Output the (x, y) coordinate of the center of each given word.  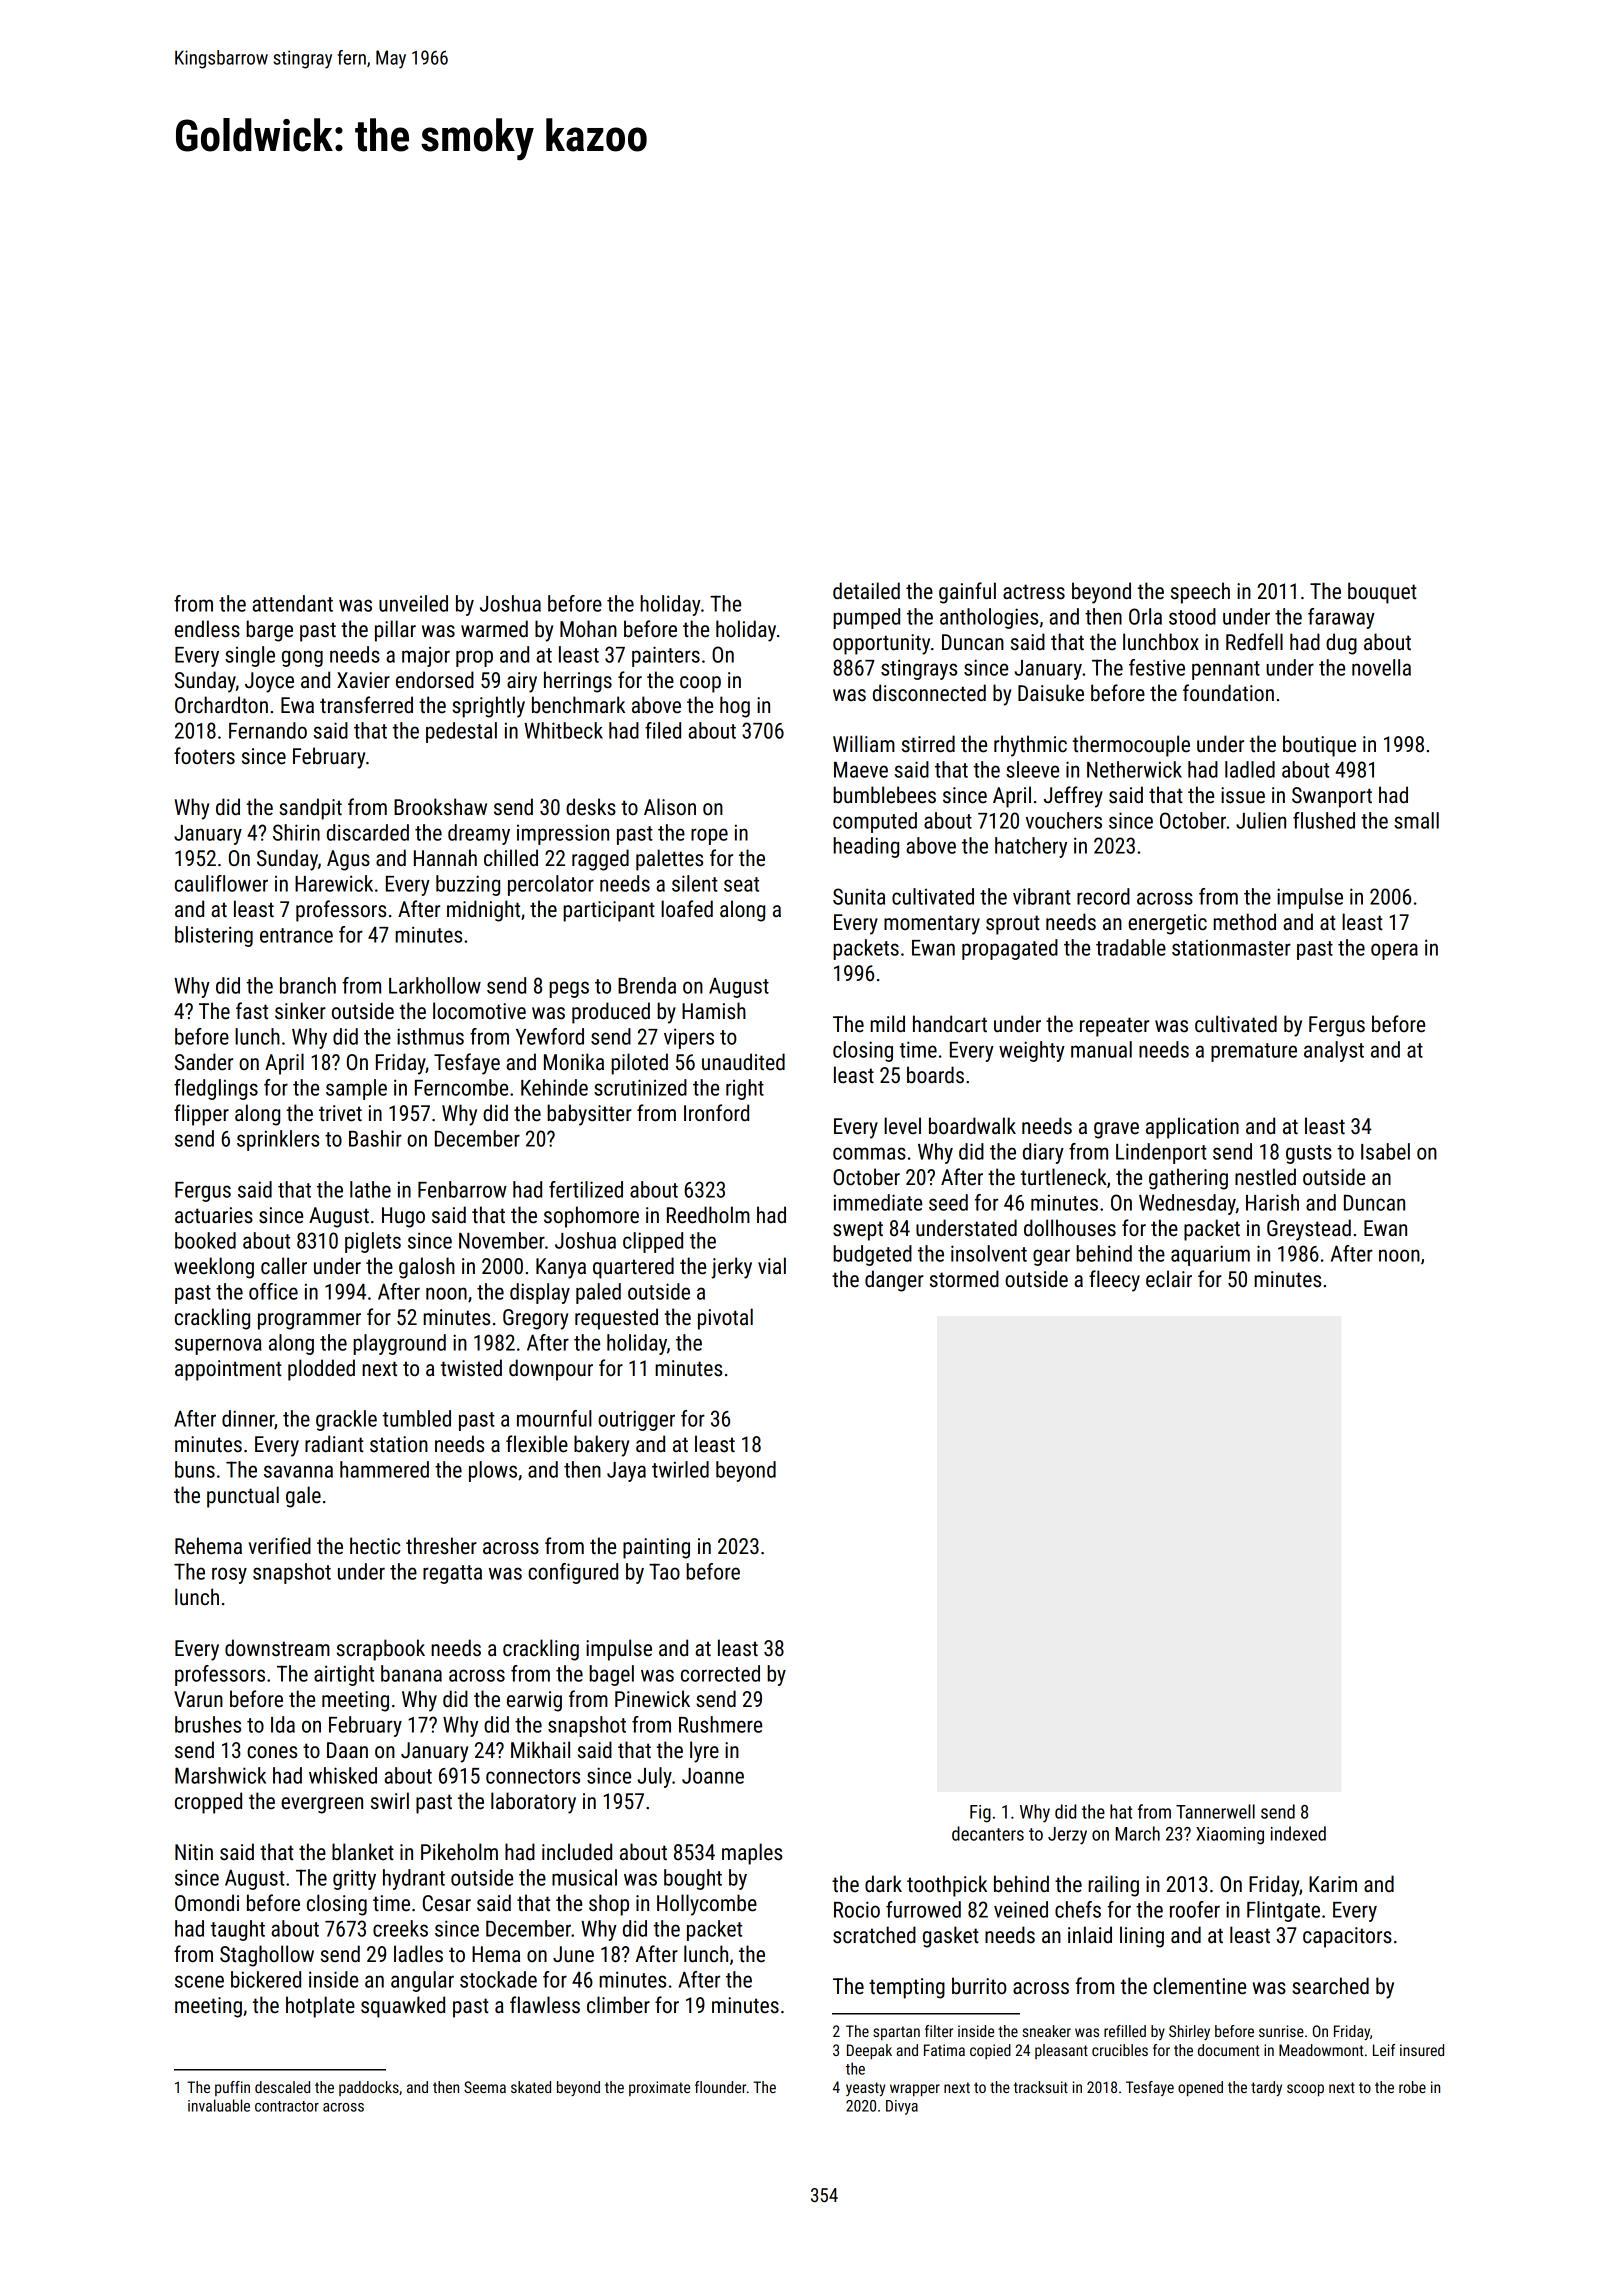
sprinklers (278, 1140)
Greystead (1309, 1230)
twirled (680, 1469)
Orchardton (221, 705)
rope (709, 836)
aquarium (1210, 1255)
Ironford (716, 1112)
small (1416, 820)
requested (616, 1319)
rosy (229, 1575)
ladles (418, 1954)
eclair (1169, 1279)
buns (195, 1469)
